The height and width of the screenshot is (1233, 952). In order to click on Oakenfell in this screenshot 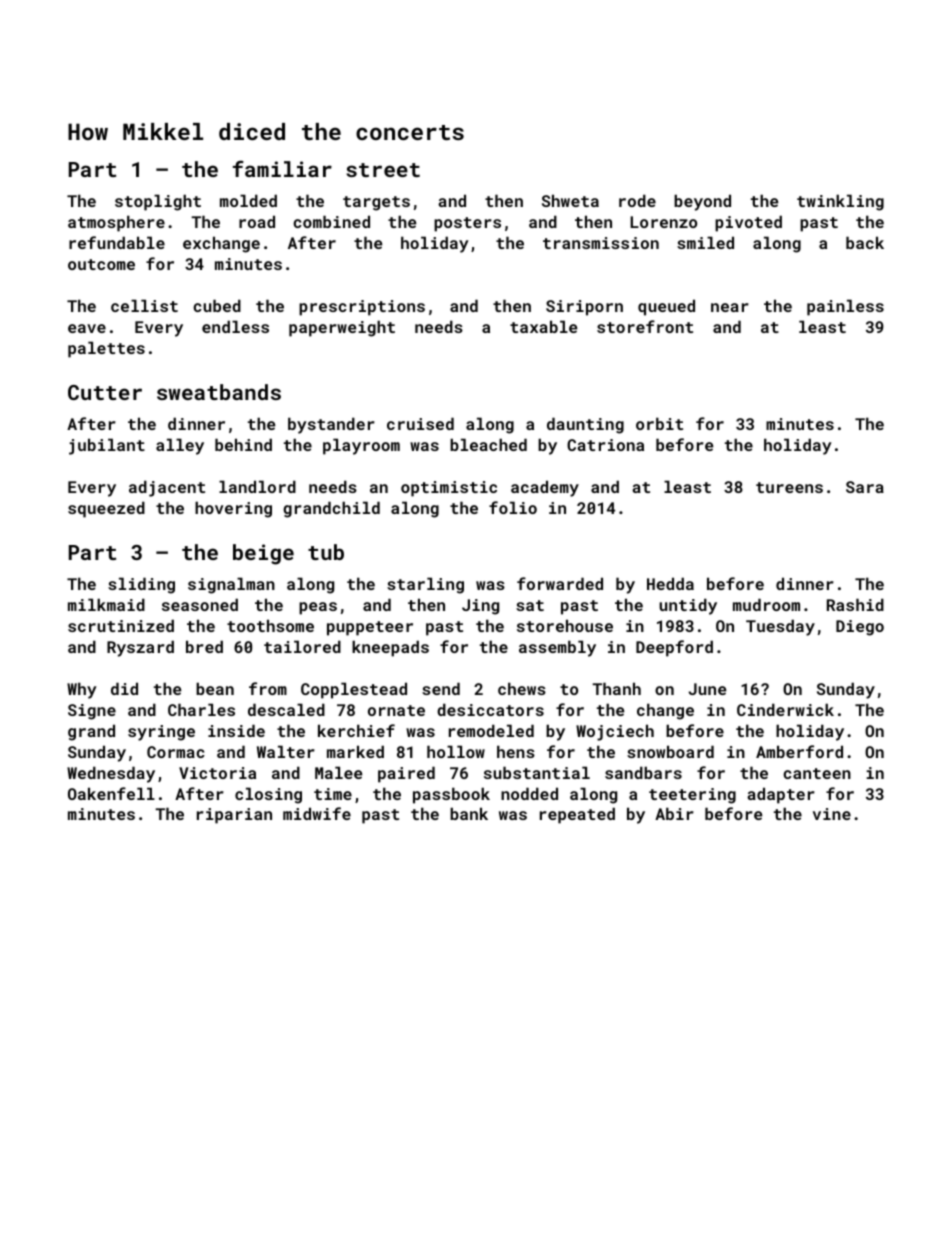, I will do `click(111, 793)`.
